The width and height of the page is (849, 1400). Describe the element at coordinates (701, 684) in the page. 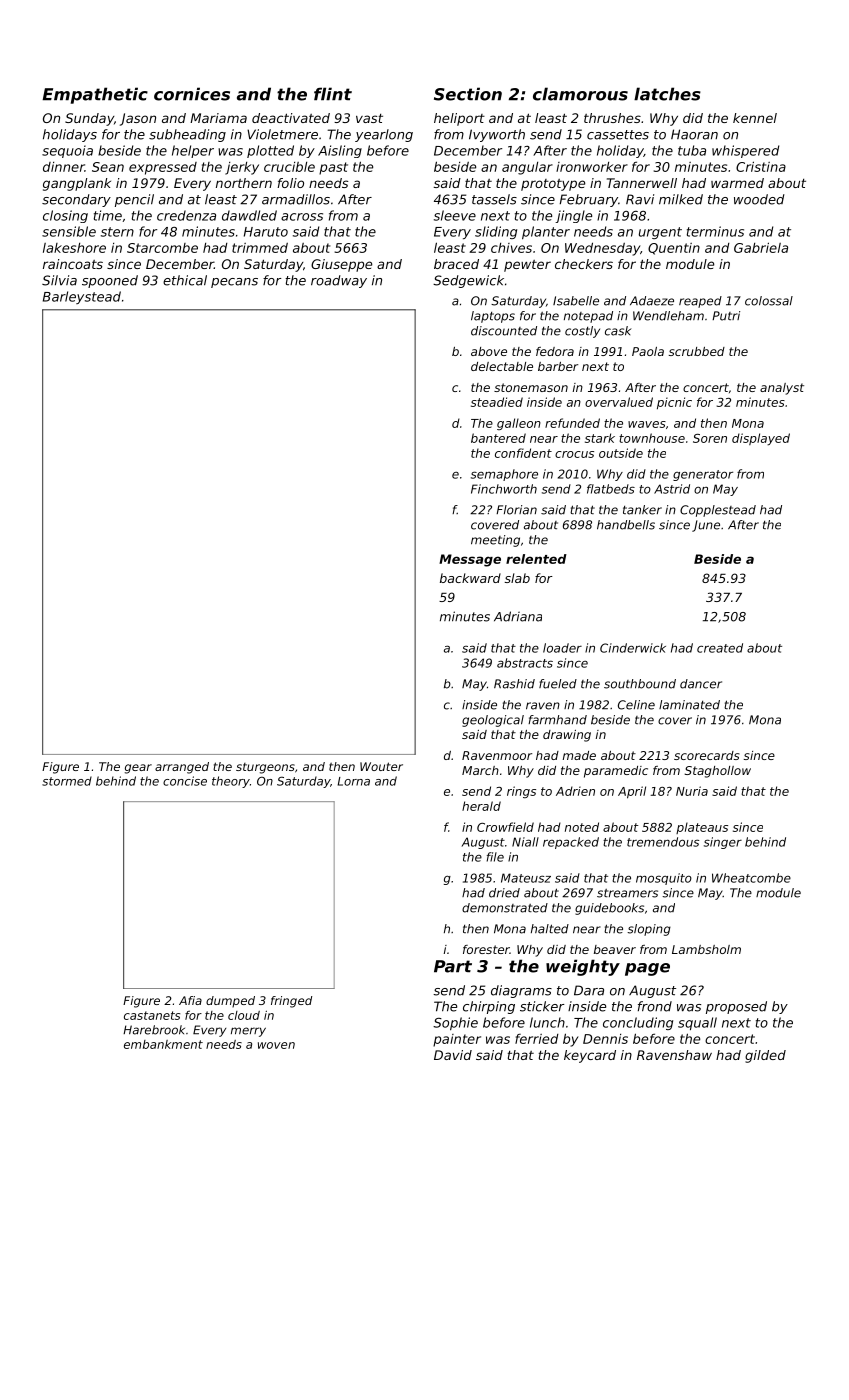

I see `dancer` at that location.
